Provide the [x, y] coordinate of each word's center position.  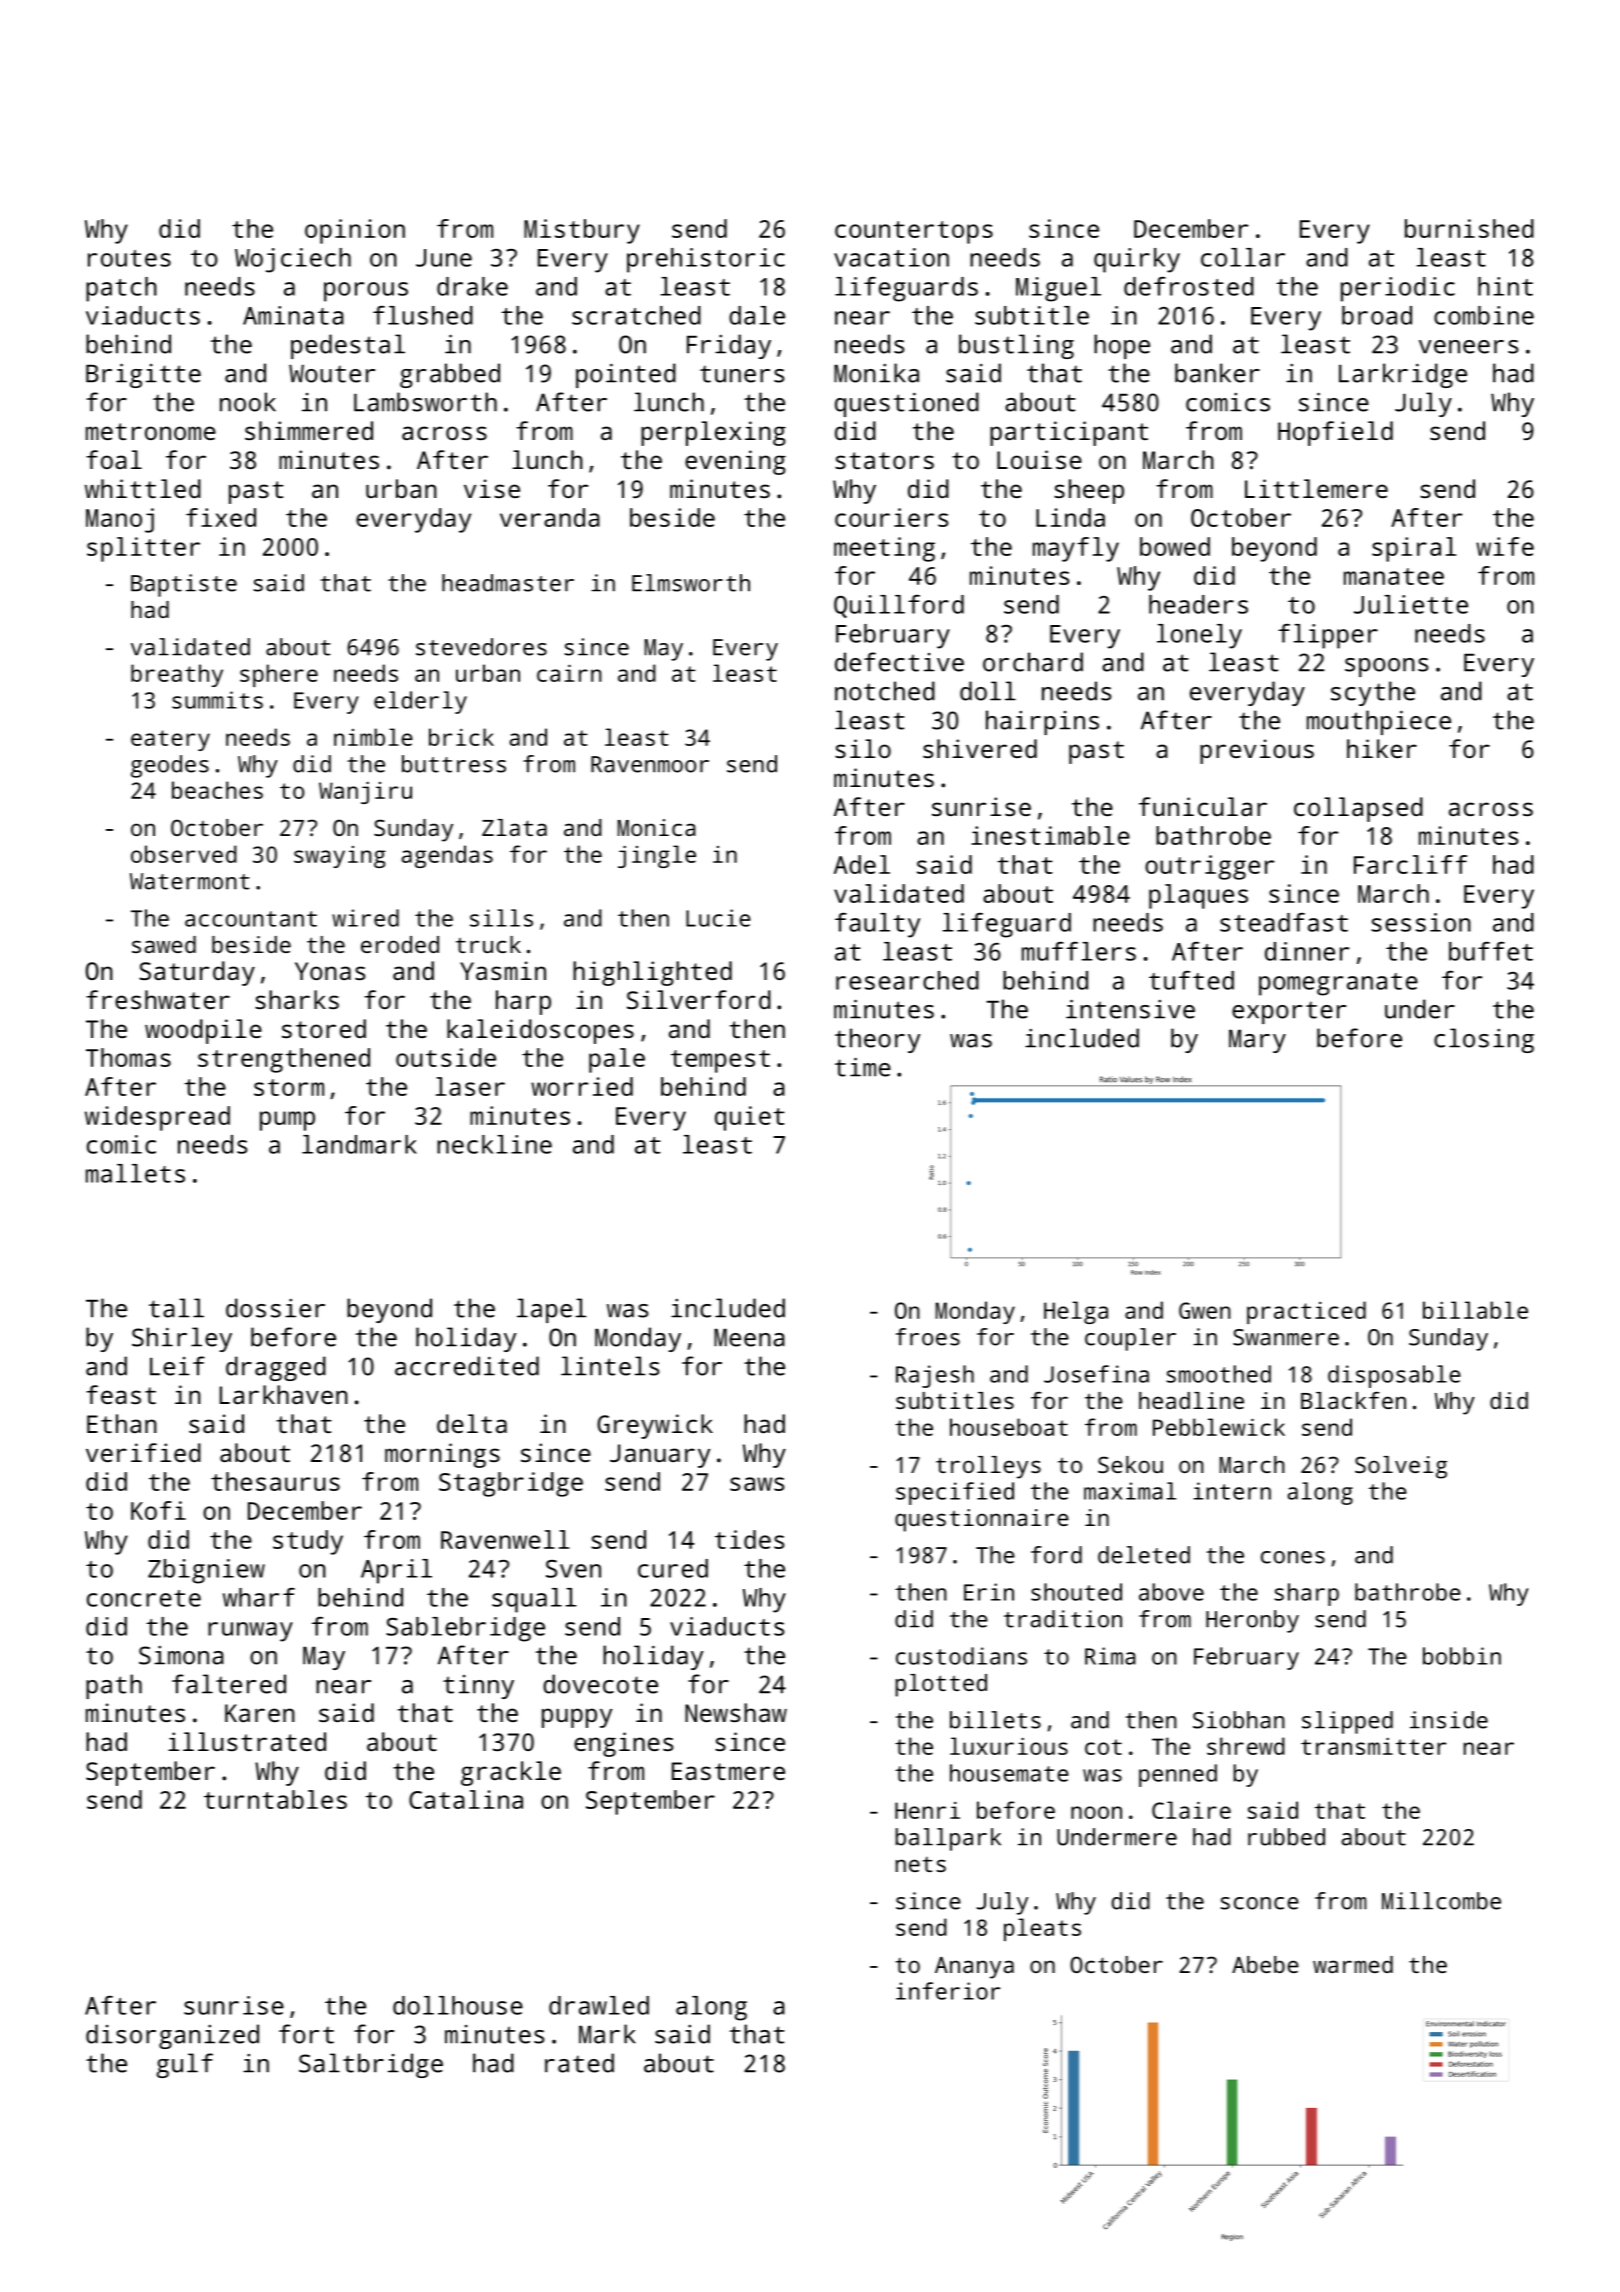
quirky [1137, 260]
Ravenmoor [650, 764]
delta [472, 1423]
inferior [948, 1991]
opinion [355, 231]
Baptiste [184, 585]
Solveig [1401, 1467]
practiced [1306, 1312]
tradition [1063, 1619]
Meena [749, 1338]
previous [1257, 751]
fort [306, 2034]
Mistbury [582, 231]
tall [176, 1308]
